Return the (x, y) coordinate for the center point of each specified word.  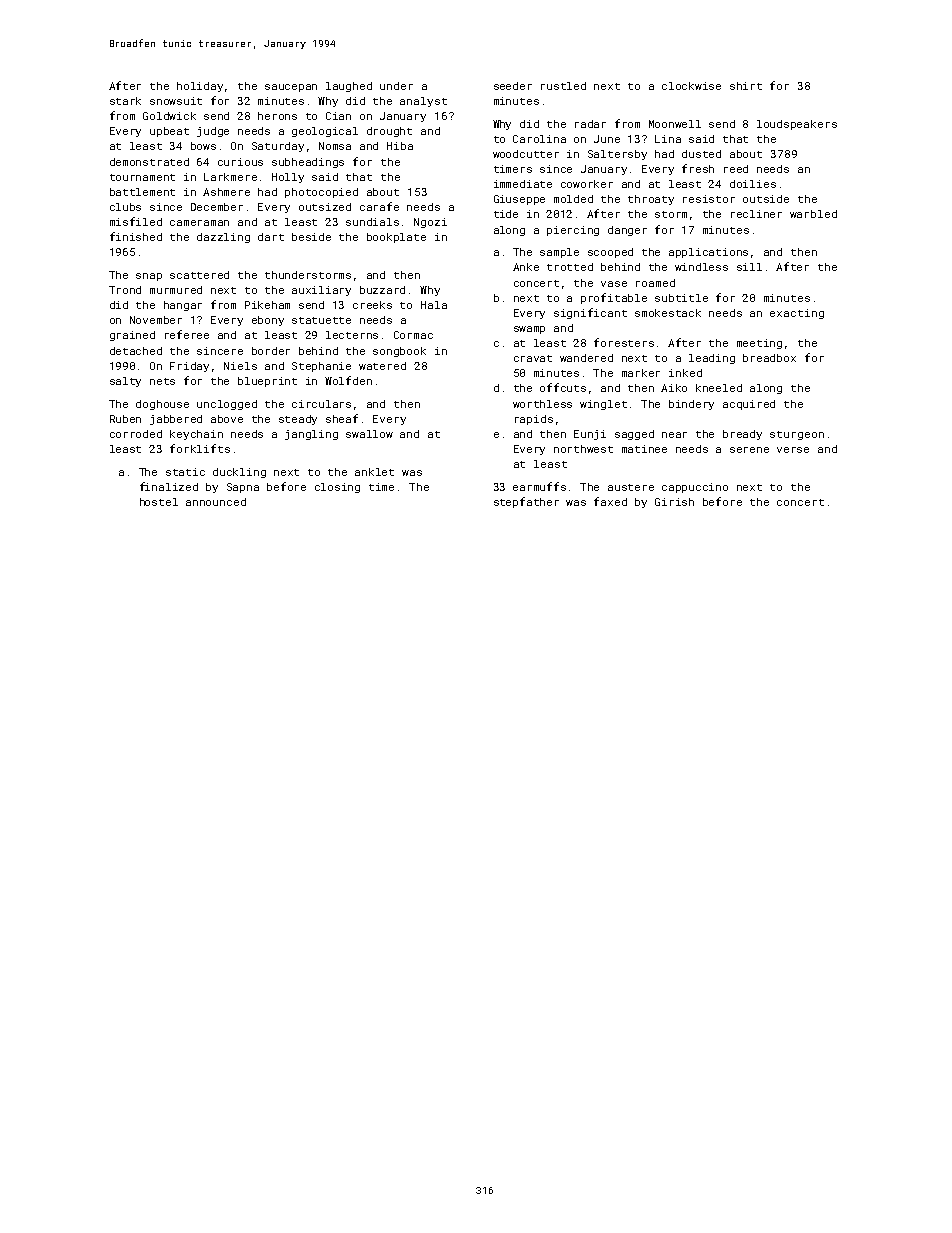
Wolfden (348, 380)
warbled (813, 214)
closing (337, 488)
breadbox (769, 358)
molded (573, 199)
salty (125, 382)
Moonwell (675, 124)
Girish (674, 502)
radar (590, 124)
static (185, 472)
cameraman (199, 223)
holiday (200, 87)
